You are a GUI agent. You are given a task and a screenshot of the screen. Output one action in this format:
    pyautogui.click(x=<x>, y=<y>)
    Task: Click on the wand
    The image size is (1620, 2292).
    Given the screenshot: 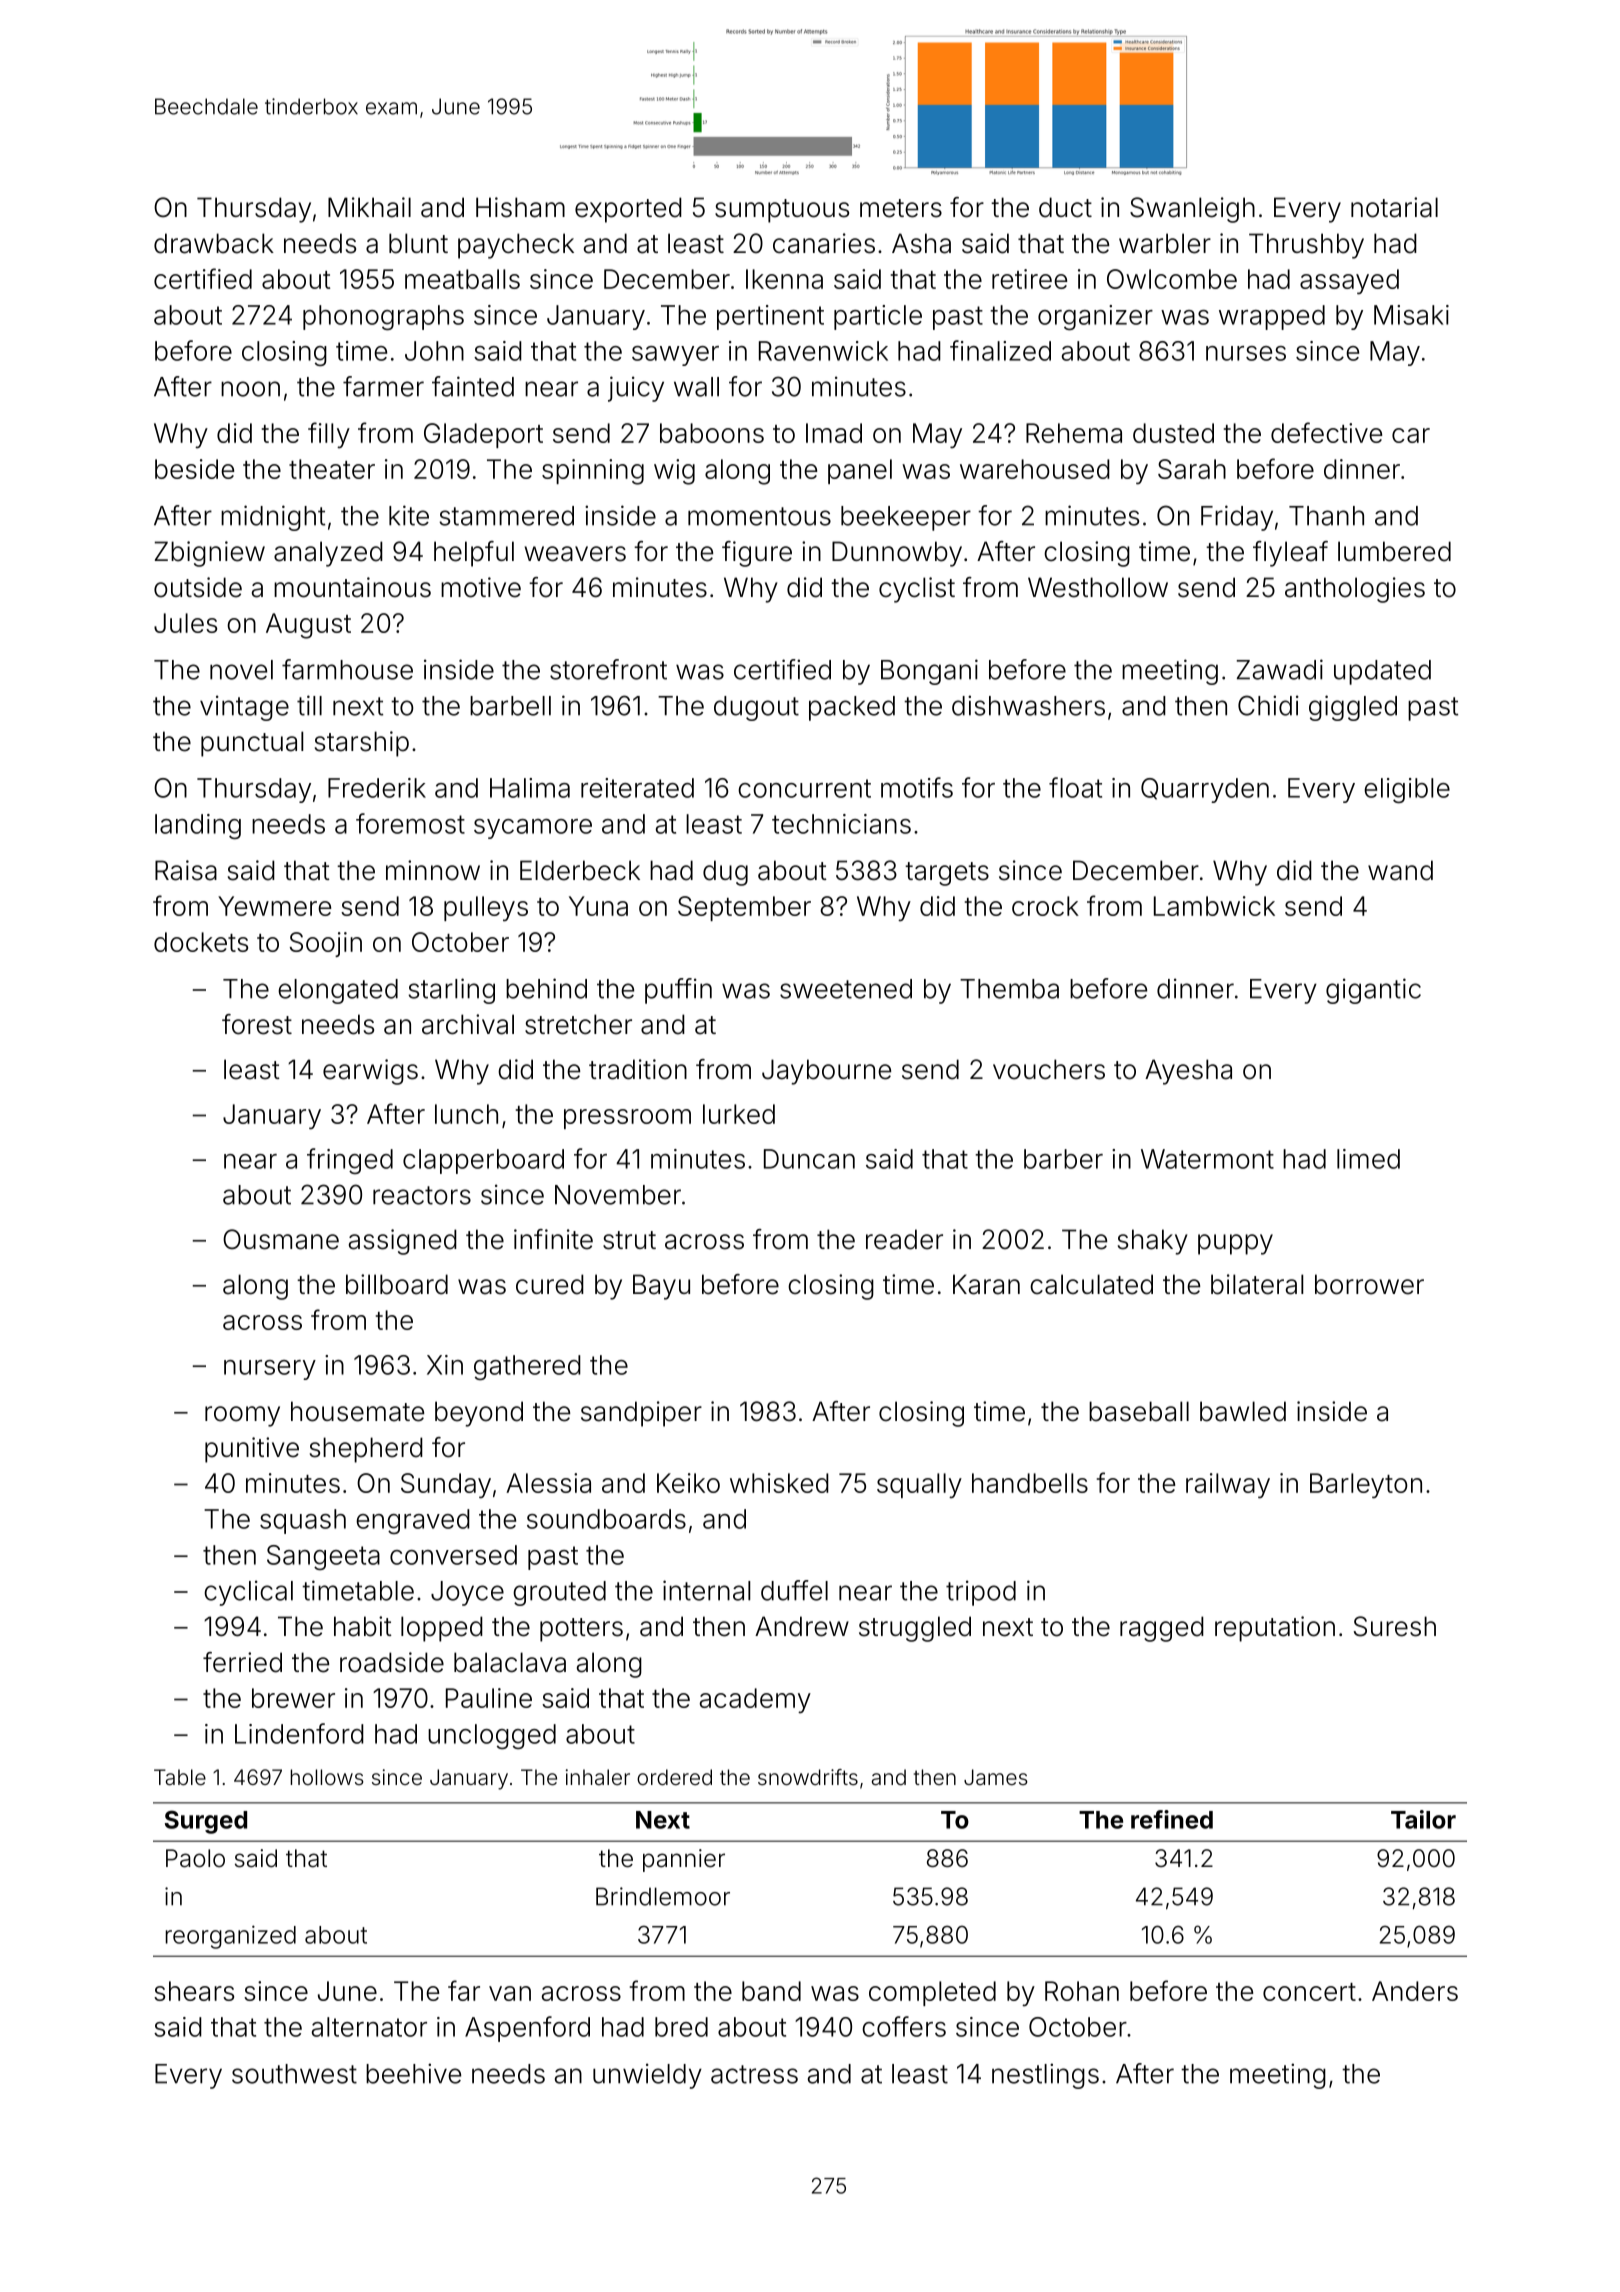 What is the action you would take?
    pyautogui.click(x=1400, y=870)
